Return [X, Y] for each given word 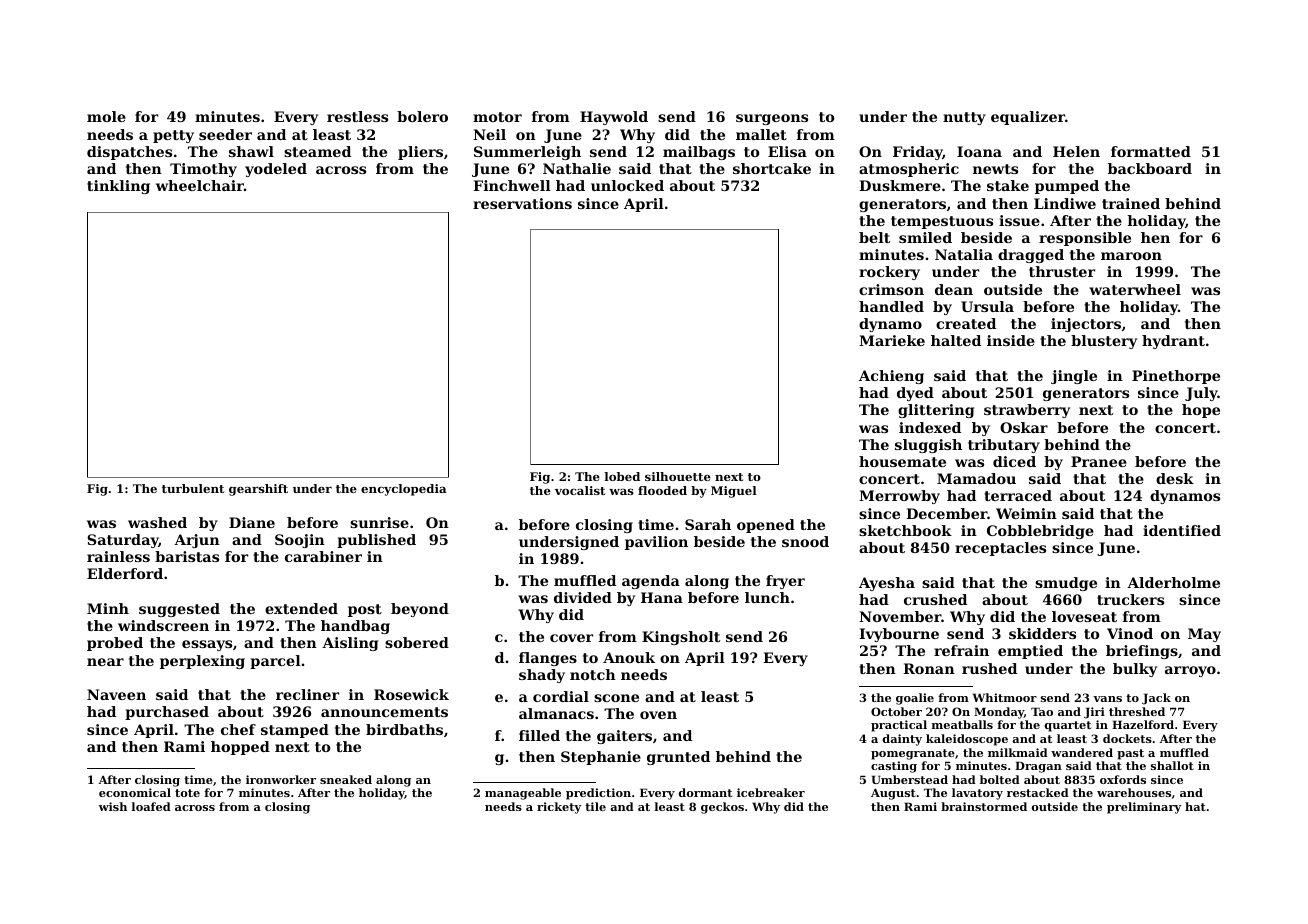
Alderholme [1173, 582]
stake [1008, 185]
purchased [167, 713]
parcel [275, 662]
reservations [522, 203]
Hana [662, 597]
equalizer [1028, 118]
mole [106, 116]
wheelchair [200, 185]
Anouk [629, 657]
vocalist [580, 490]
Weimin [1026, 513]
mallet [761, 134]
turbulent [193, 488]
